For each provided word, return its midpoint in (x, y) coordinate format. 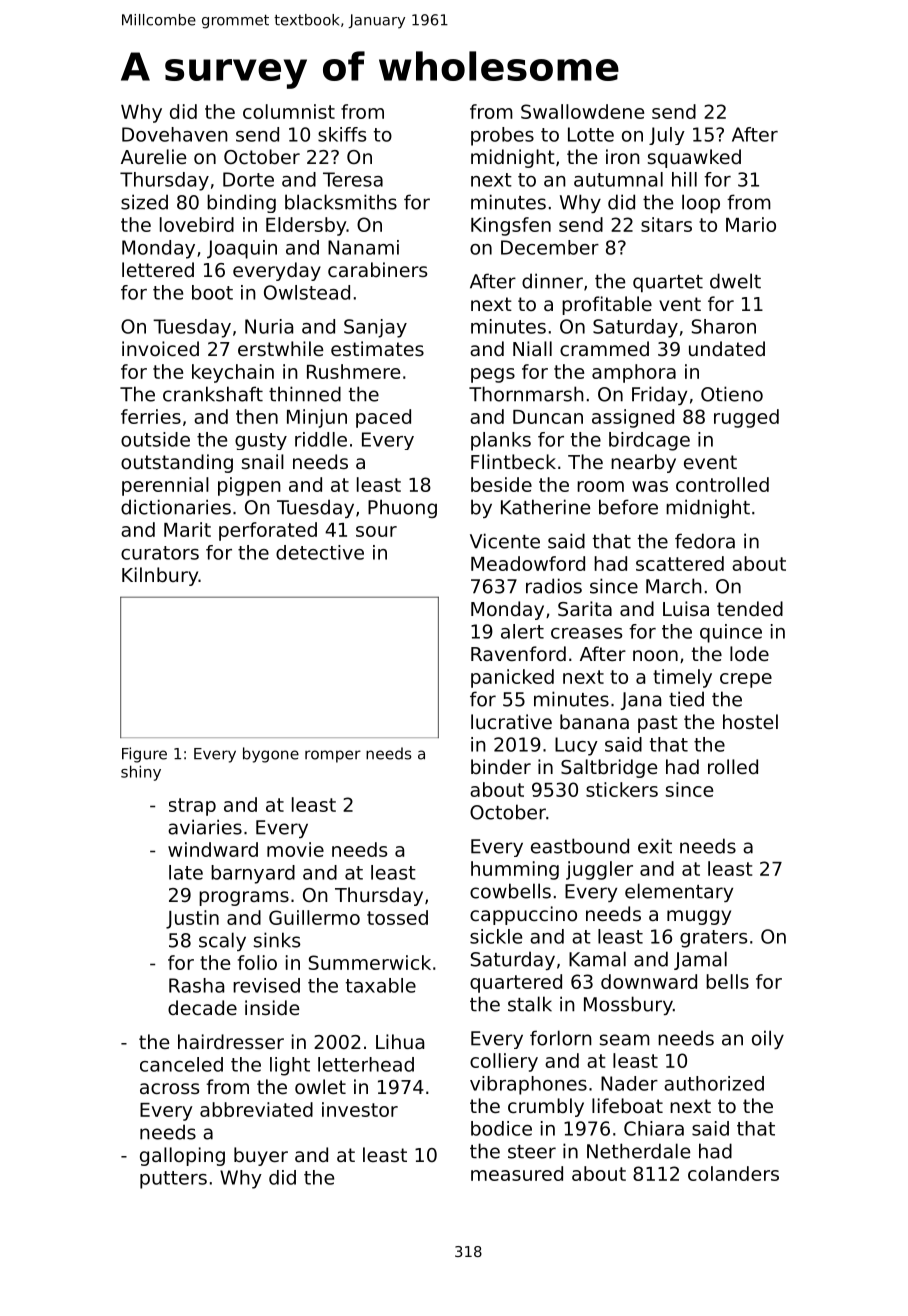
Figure (144, 755)
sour (376, 531)
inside (272, 1007)
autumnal (618, 179)
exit (655, 846)
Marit (187, 529)
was (650, 486)
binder (501, 766)
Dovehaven (175, 134)
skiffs (342, 134)
